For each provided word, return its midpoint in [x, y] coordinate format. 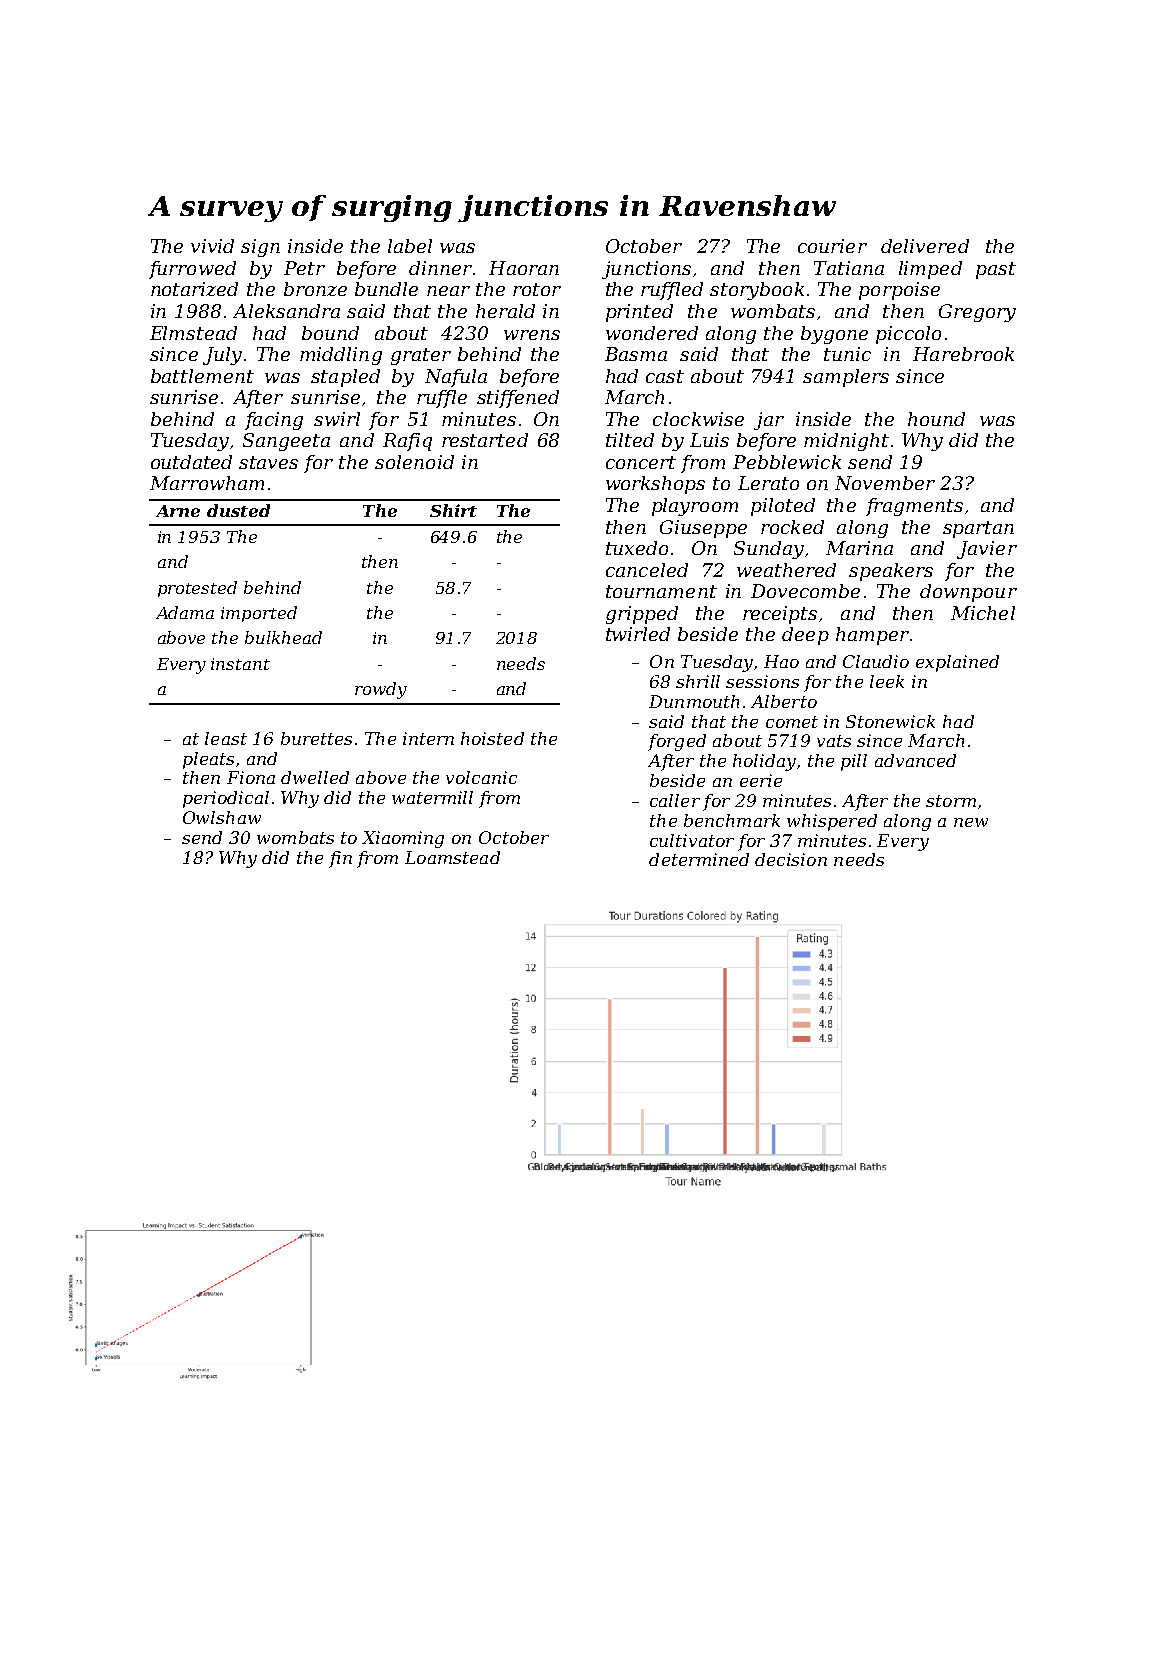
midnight [846, 442]
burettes [316, 738]
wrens [532, 335]
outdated [191, 462]
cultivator [692, 840]
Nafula [456, 378]
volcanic [481, 777]
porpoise [899, 291]
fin [340, 859]
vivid [212, 246]
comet [792, 722]
